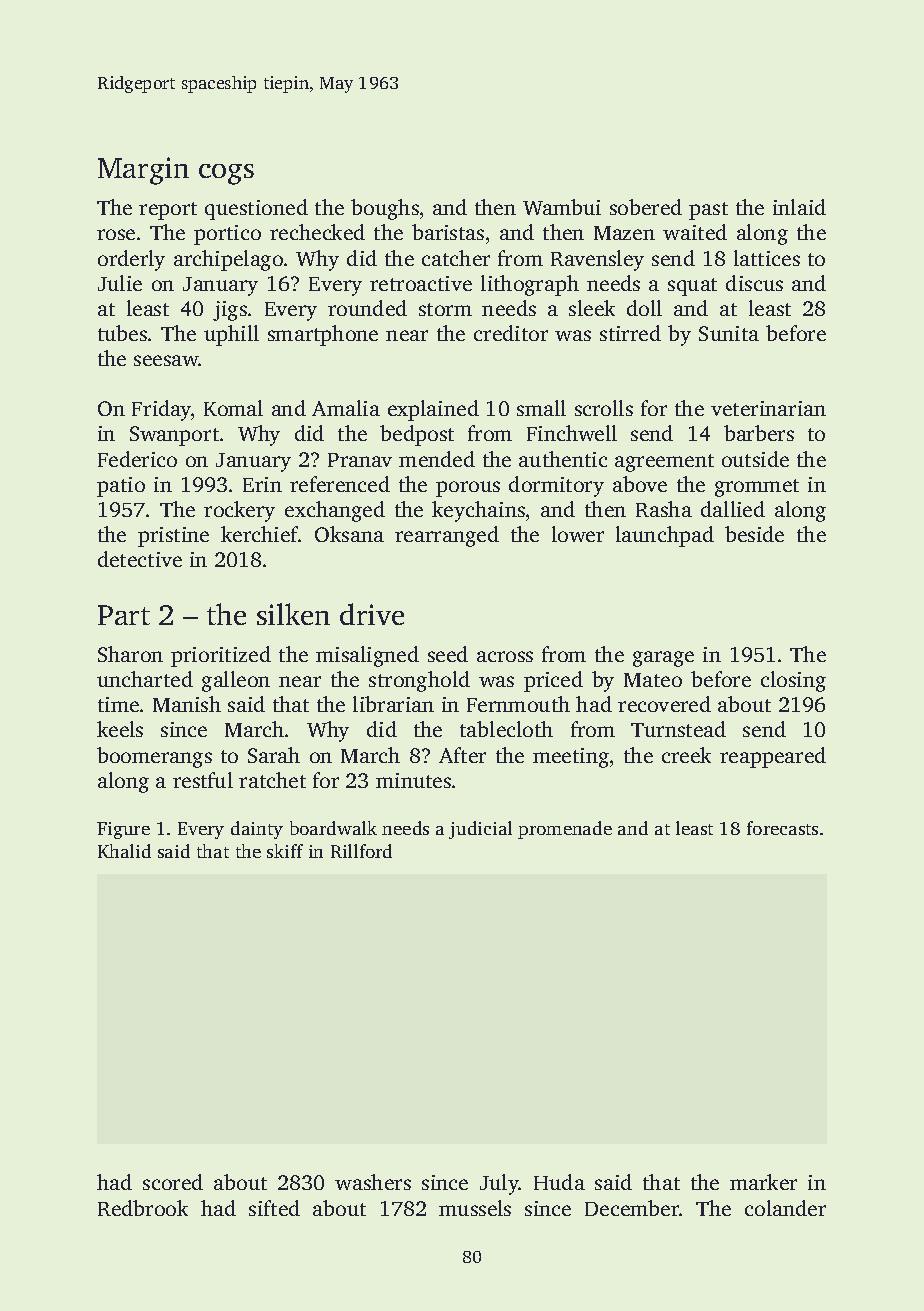  What do you see at coordinates (226, 174) in the screenshot?
I see `cogs` at bounding box center [226, 174].
